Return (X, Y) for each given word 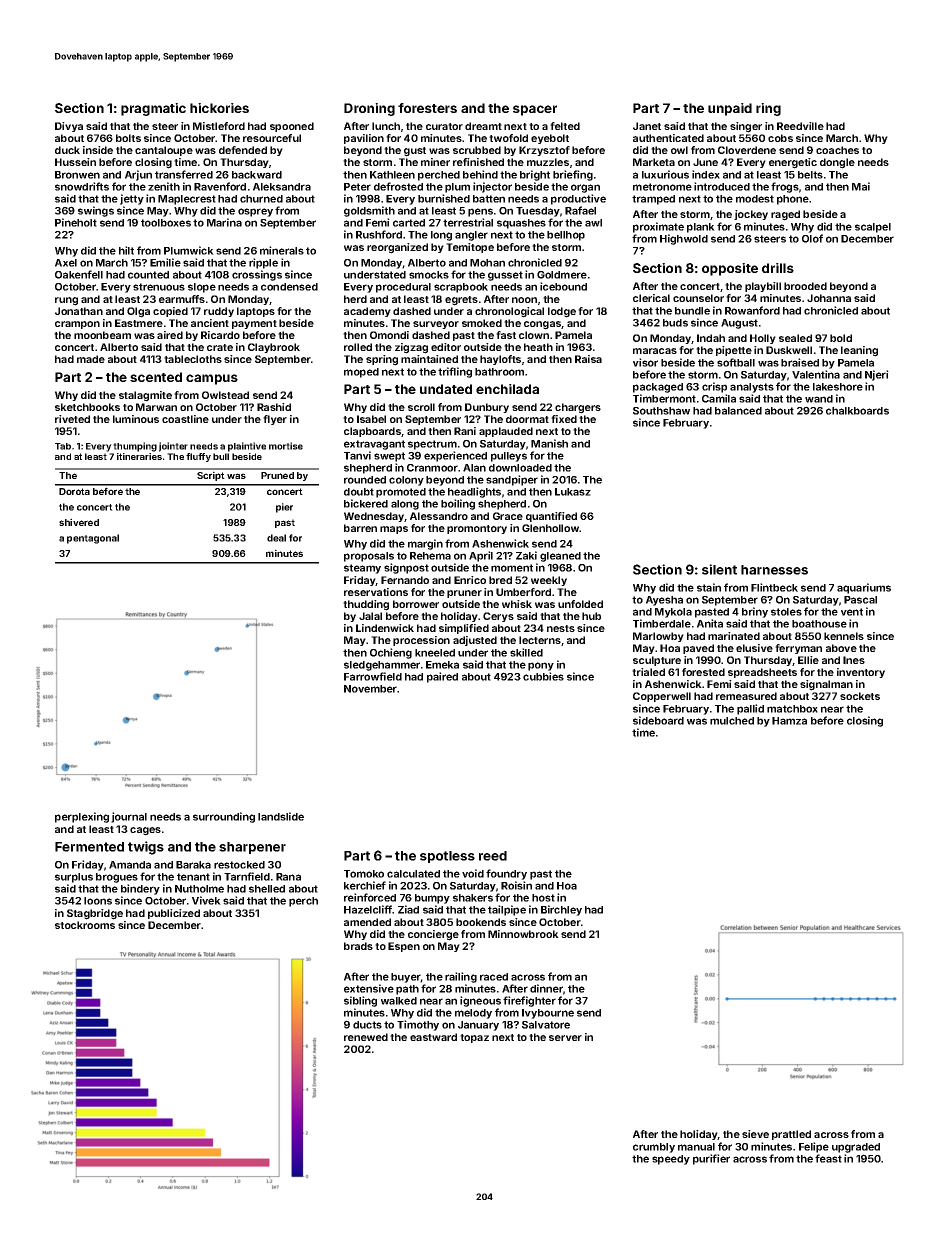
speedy (671, 1160)
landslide (281, 816)
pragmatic (153, 109)
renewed (366, 1037)
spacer (535, 110)
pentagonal (93, 539)
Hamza (789, 721)
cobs (780, 138)
